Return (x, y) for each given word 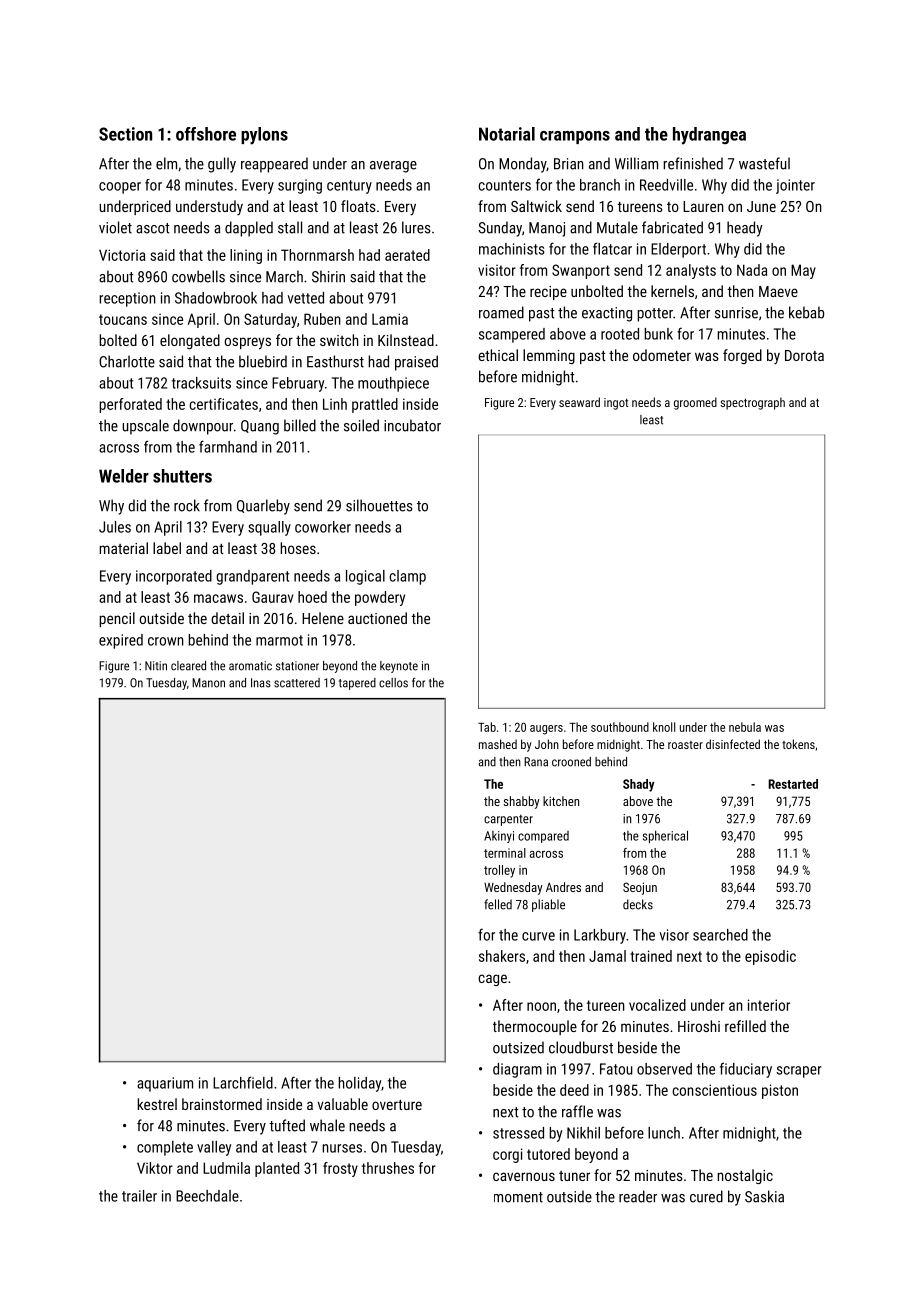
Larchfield (243, 1082)
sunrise (736, 313)
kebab (806, 312)
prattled (375, 405)
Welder (124, 476)
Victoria (122, 255)
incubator (412, 425)
